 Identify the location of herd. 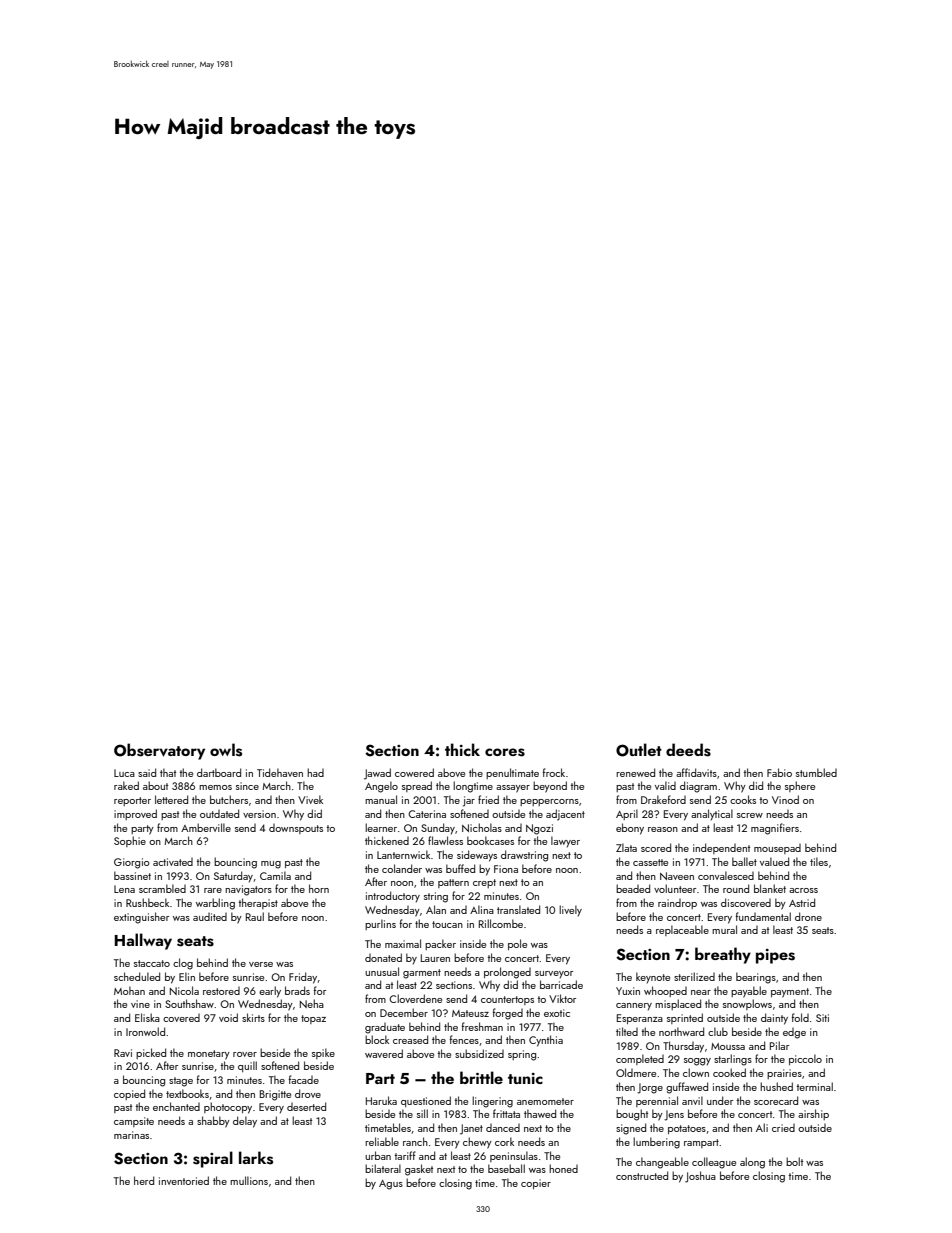
(144, 1180).
